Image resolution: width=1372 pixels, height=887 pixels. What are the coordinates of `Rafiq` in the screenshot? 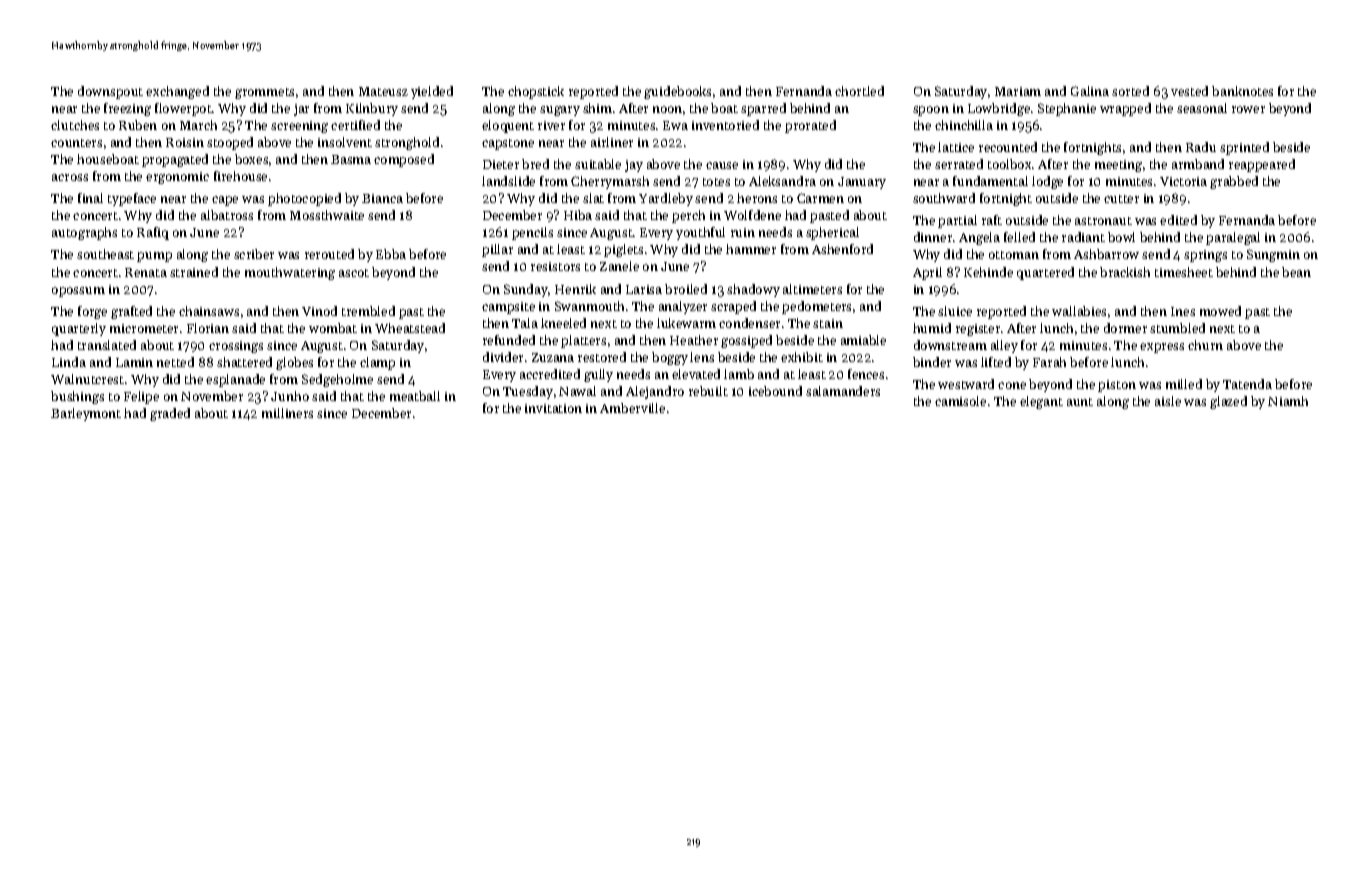 It's located at (153, 233).
